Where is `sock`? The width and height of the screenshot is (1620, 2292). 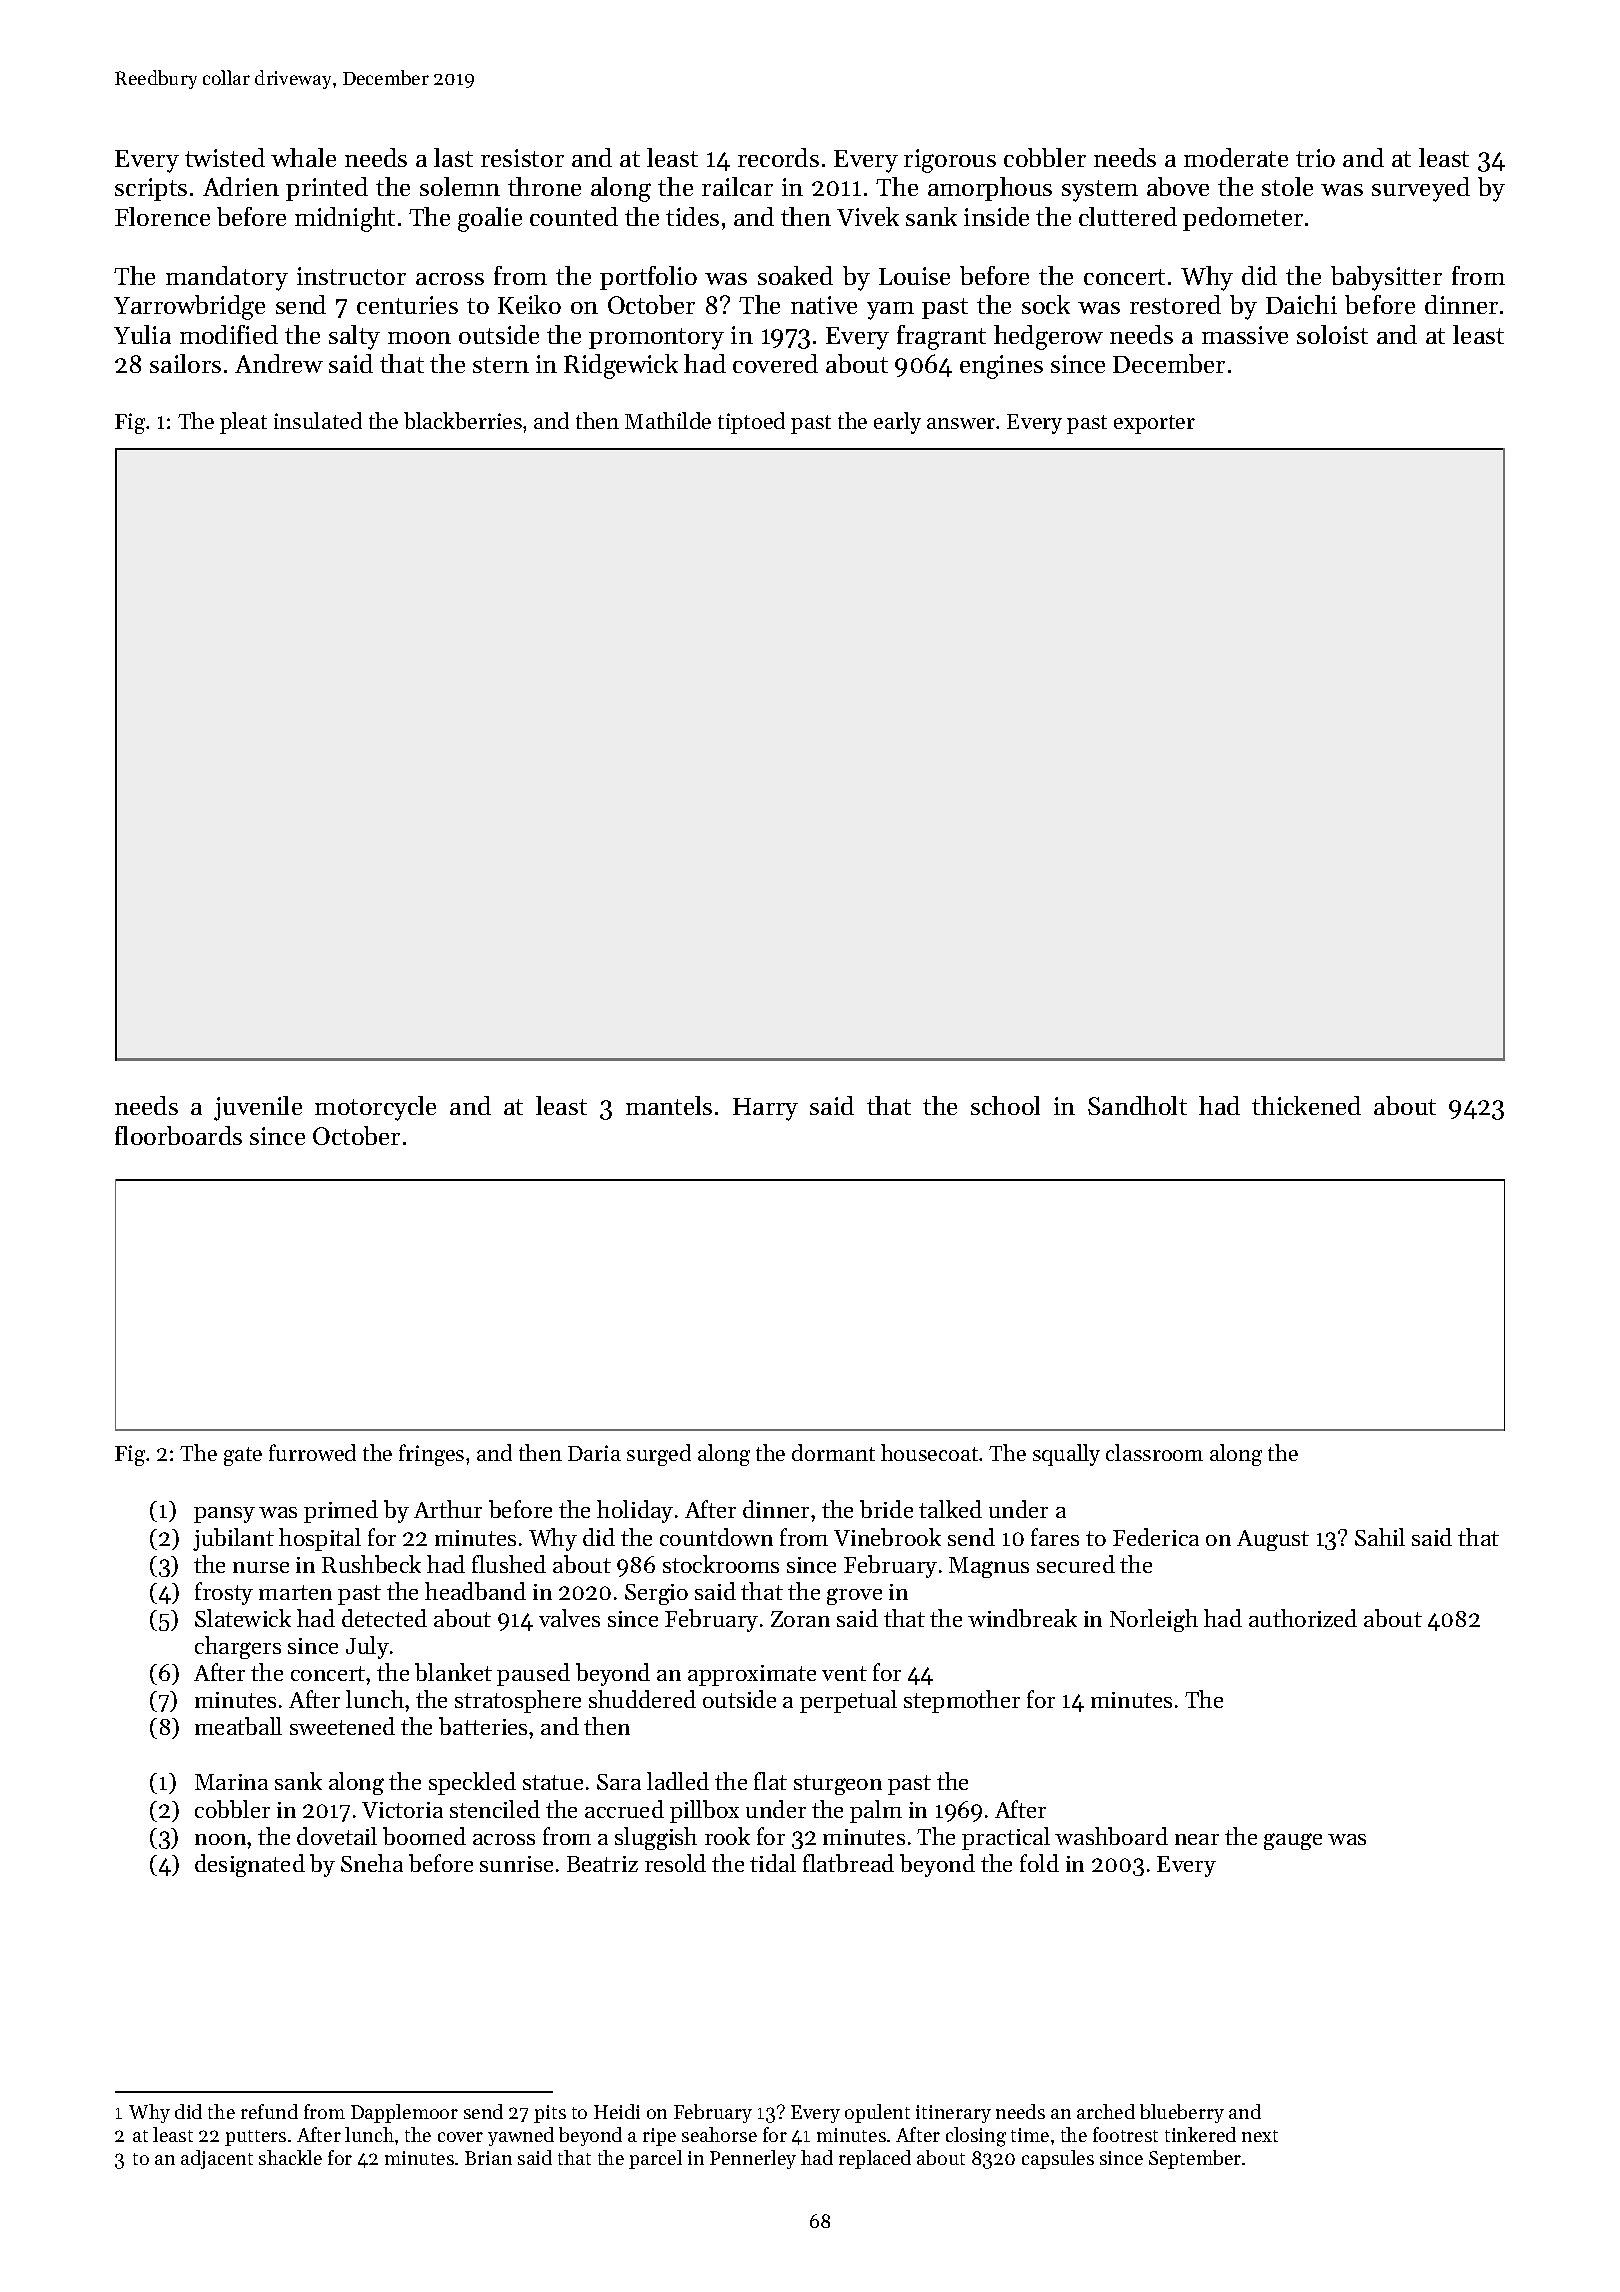
sock is located at coordinates (1046, 304).
